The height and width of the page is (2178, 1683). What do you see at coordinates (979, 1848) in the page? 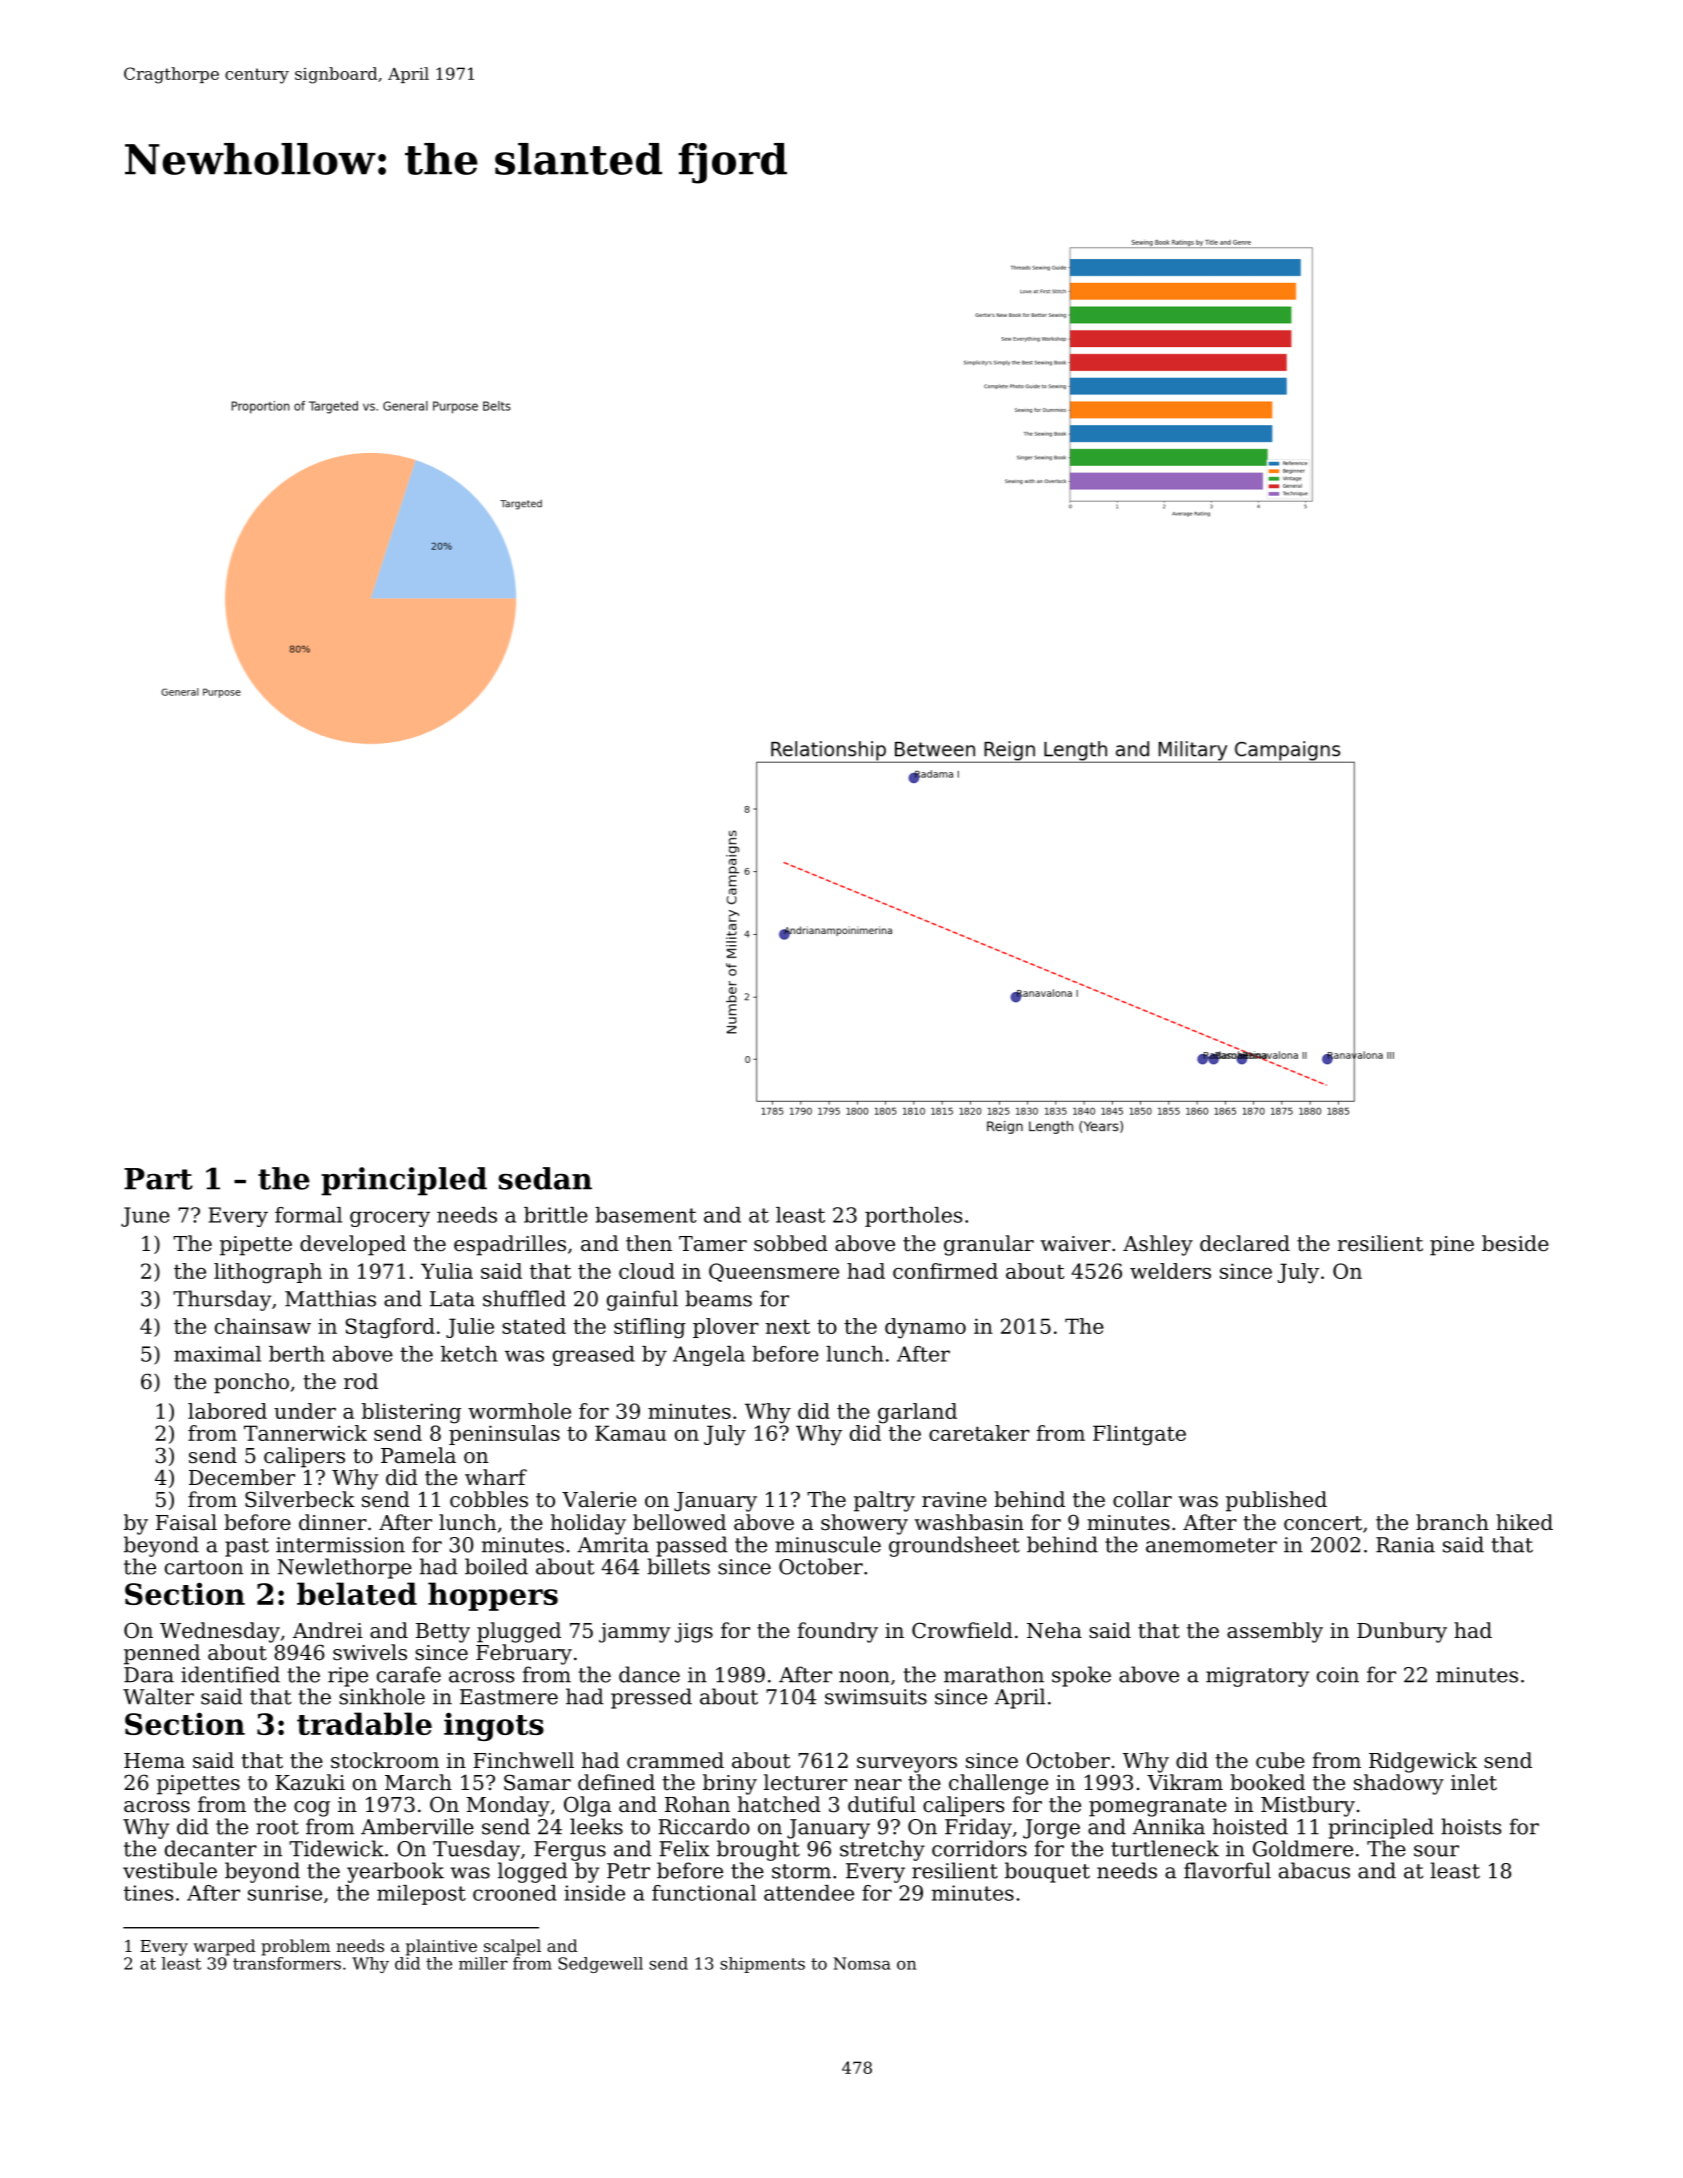
I see `corridors` at bounding box center [979, 1848].
